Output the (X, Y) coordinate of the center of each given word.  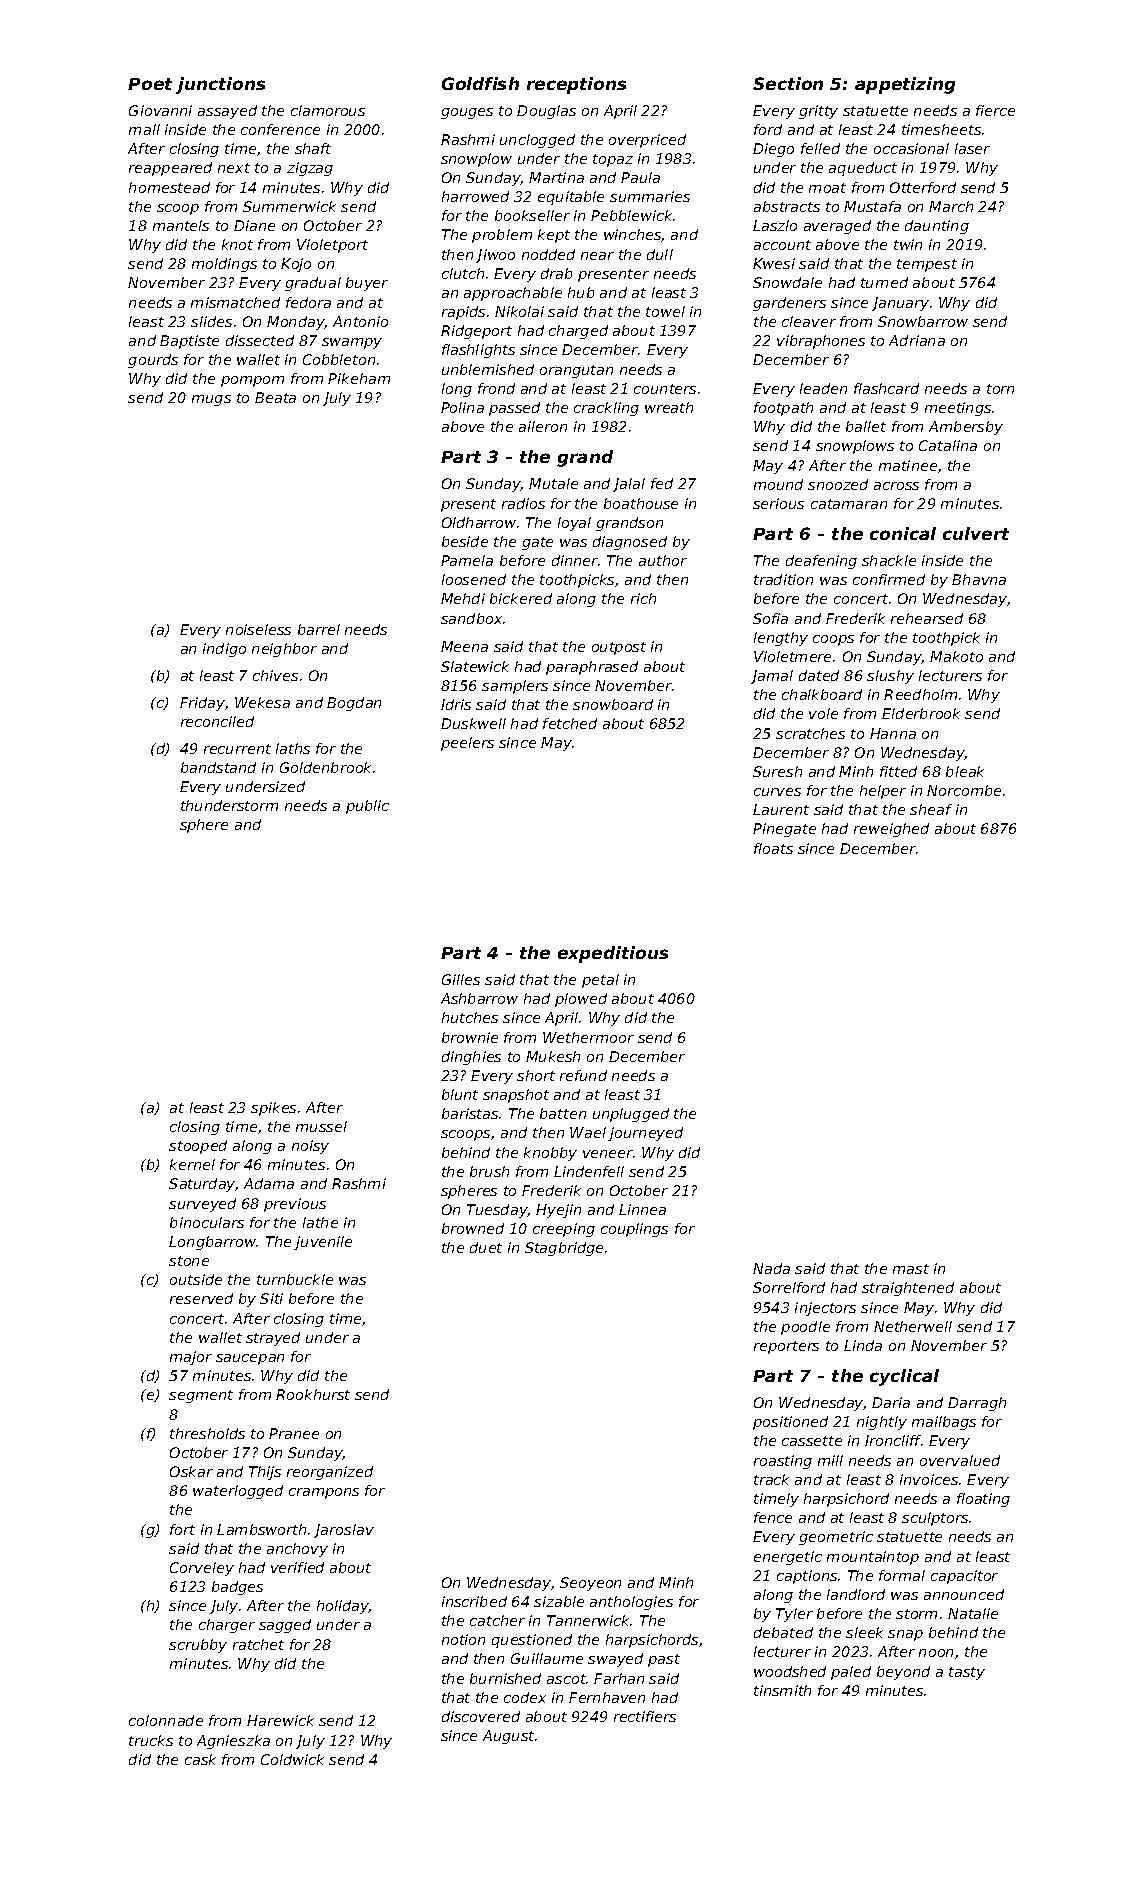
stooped (198, 1147)
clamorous (328, 110)
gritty (818, 112)
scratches (810, 733)
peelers (467, 744)
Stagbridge (564, 1249)
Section (788, 83)
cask (200, 1759)
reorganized (330, 1473)
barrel (319, 629)
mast (911, 1269)
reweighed (891, 830)
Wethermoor (588, 1037)
